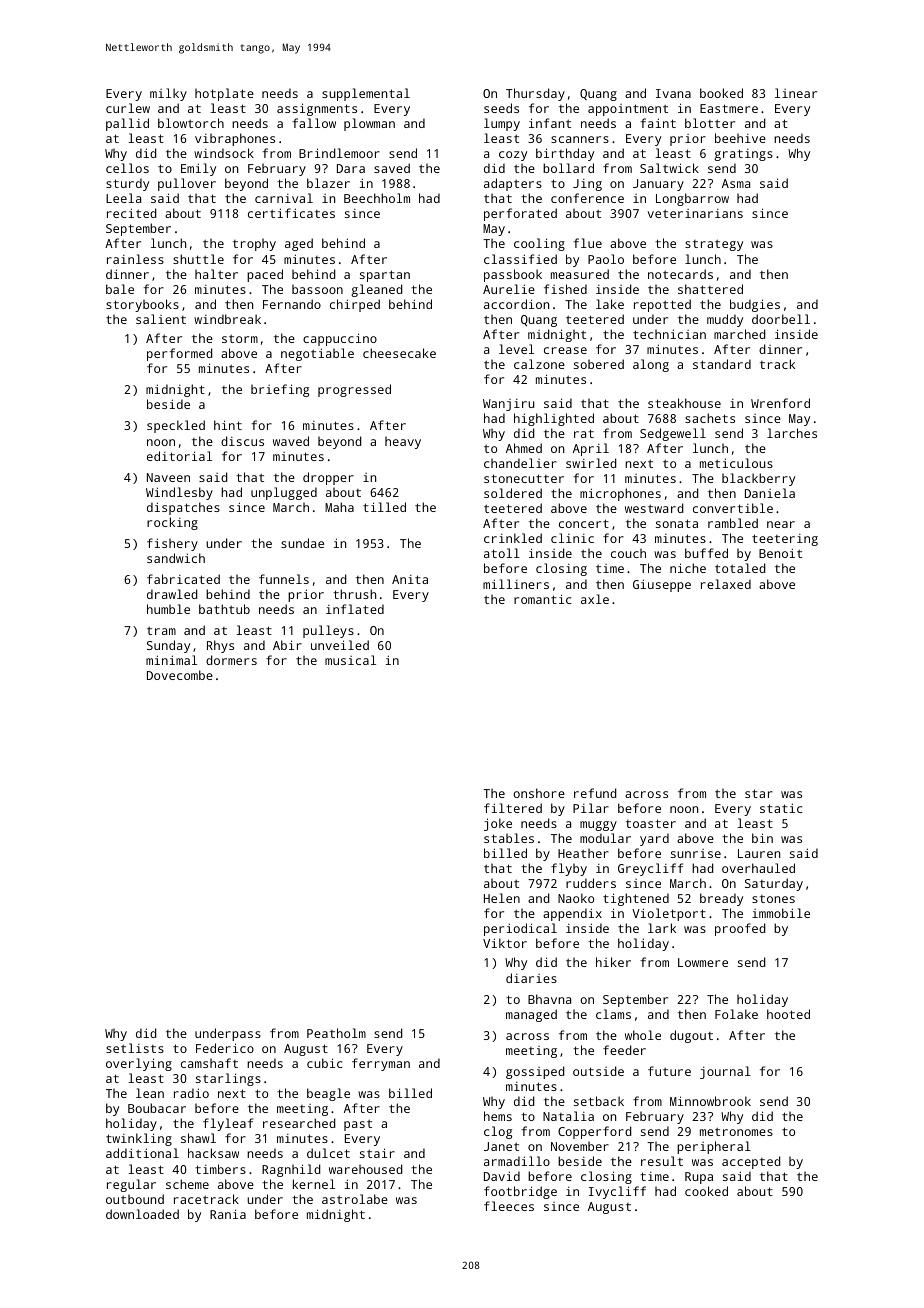  Describe the element at coordinates (224, 94) in the page. I see `hotplate` at that location.
